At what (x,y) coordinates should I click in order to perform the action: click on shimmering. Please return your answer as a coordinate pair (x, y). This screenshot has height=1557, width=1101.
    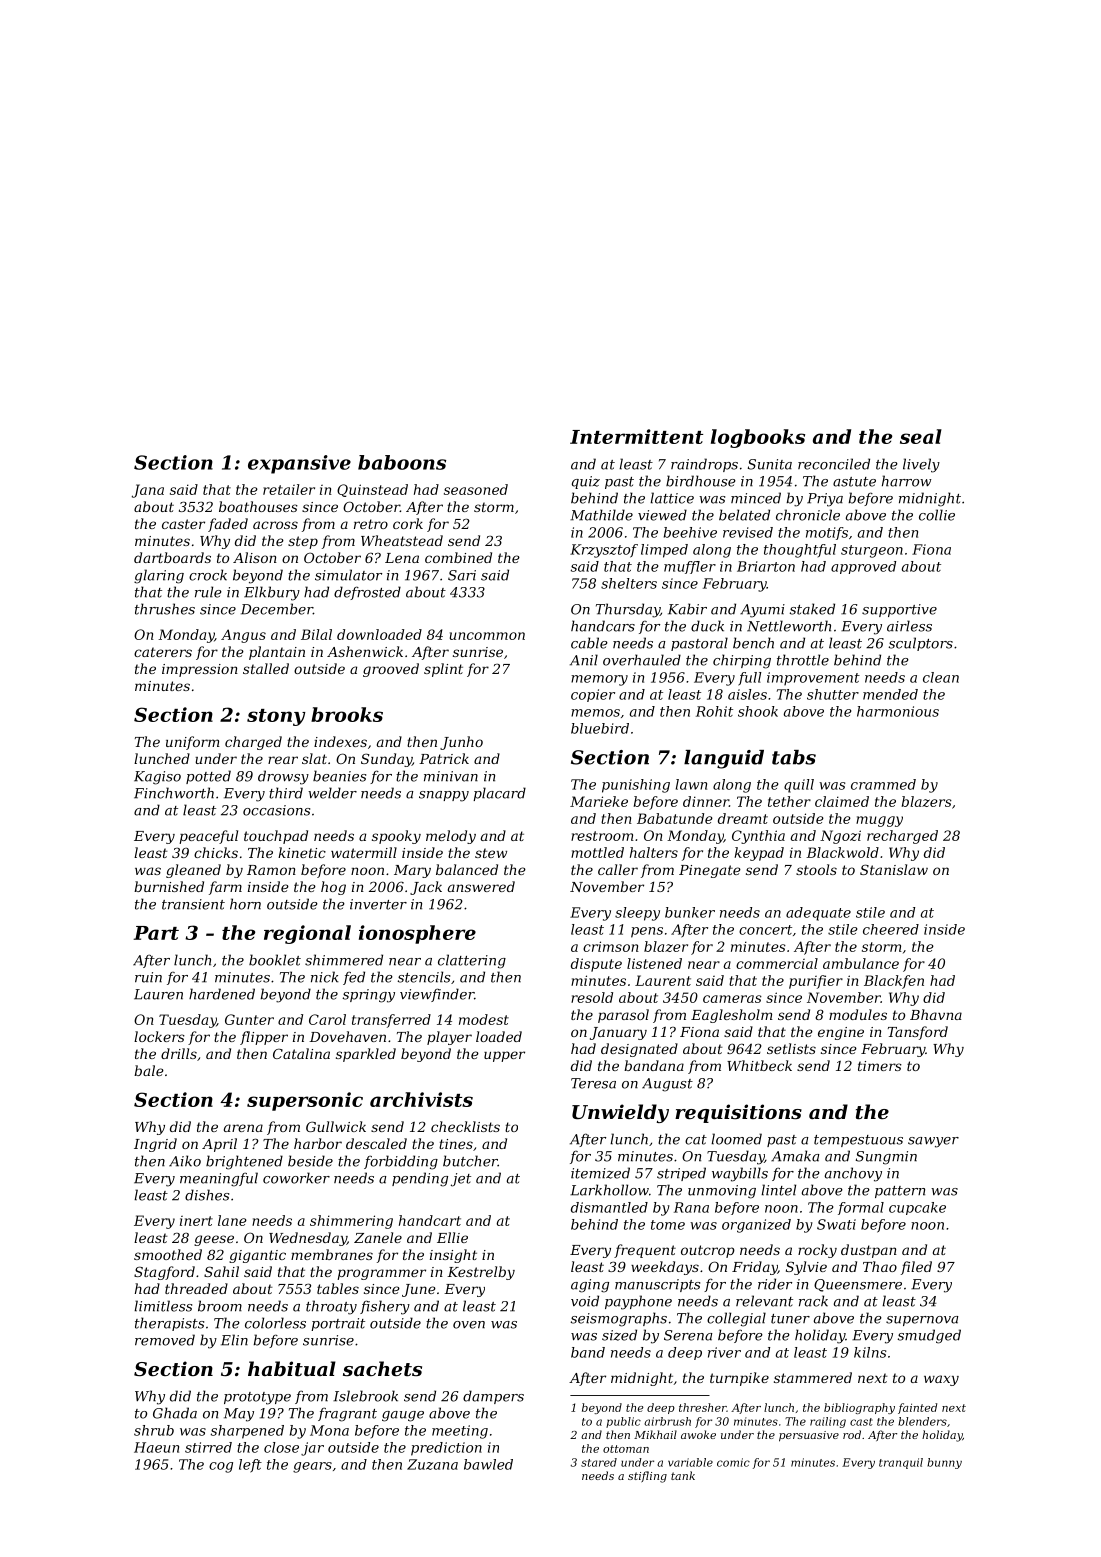
    Looking at the image, I should click on (351, 1222).
